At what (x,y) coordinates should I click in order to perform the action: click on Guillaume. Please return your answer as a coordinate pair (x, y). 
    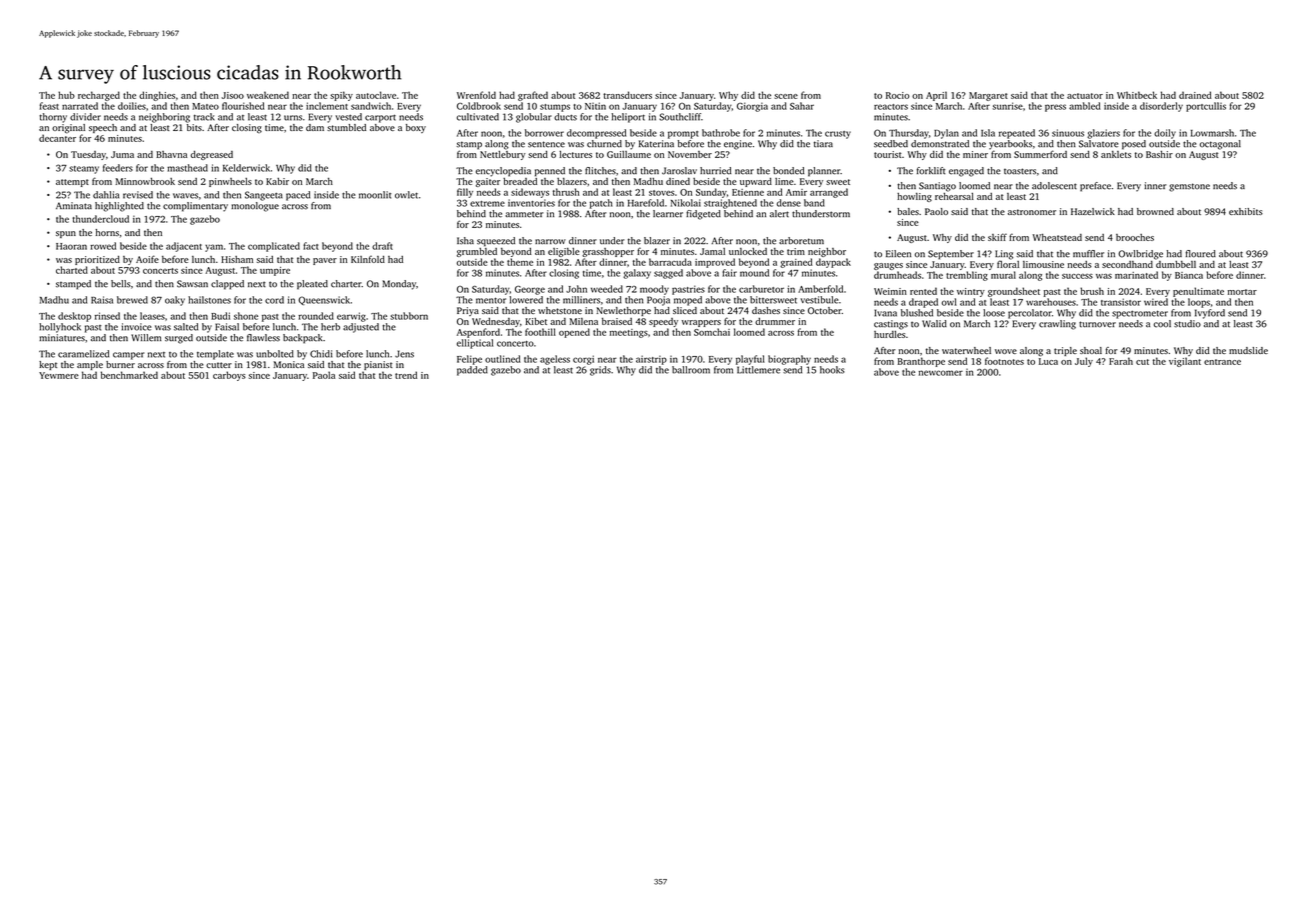
    Looking at the image, I should click on (629, 154).
